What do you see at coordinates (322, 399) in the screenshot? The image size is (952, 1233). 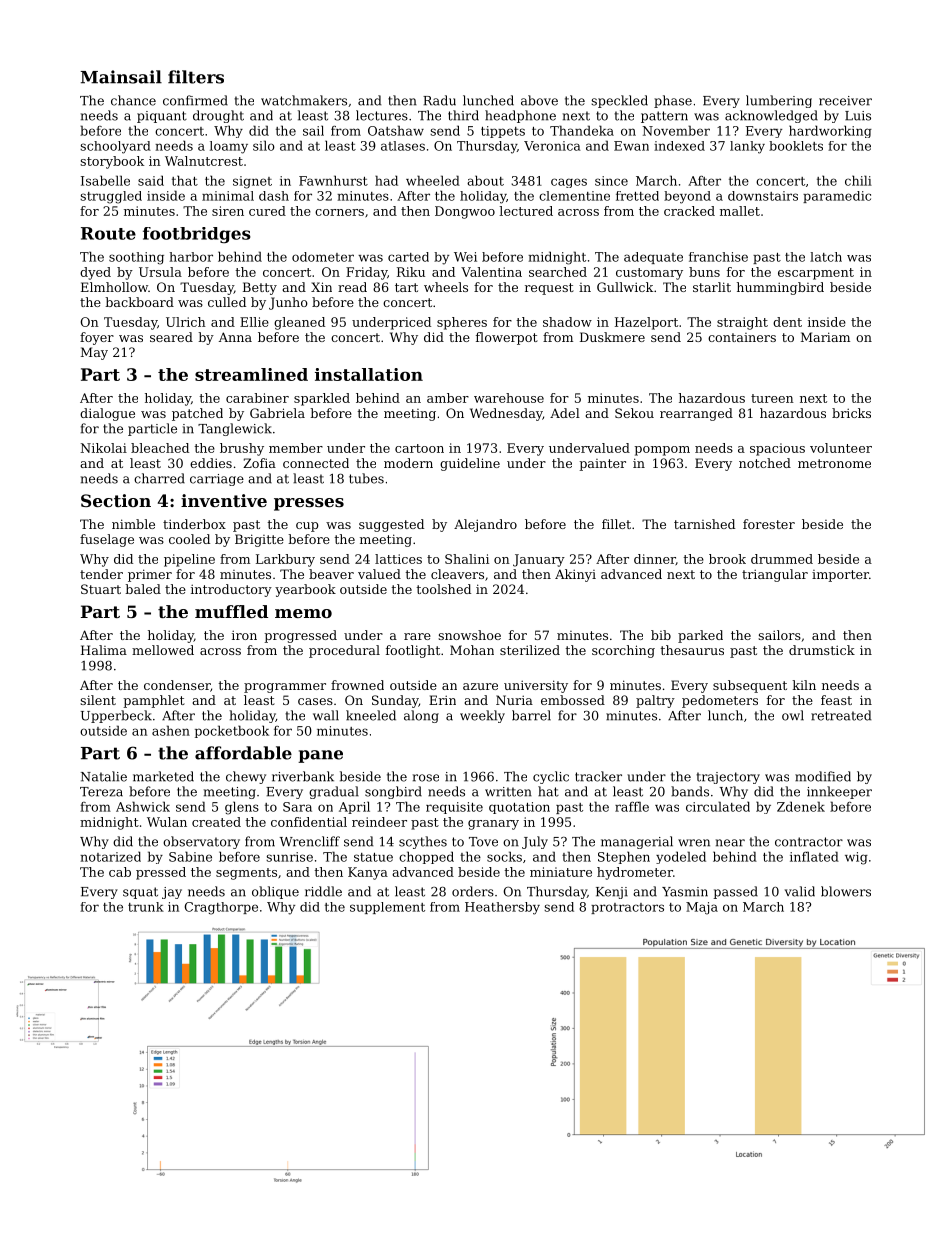 I see `sparkled` at bounding box center [322, 399].
